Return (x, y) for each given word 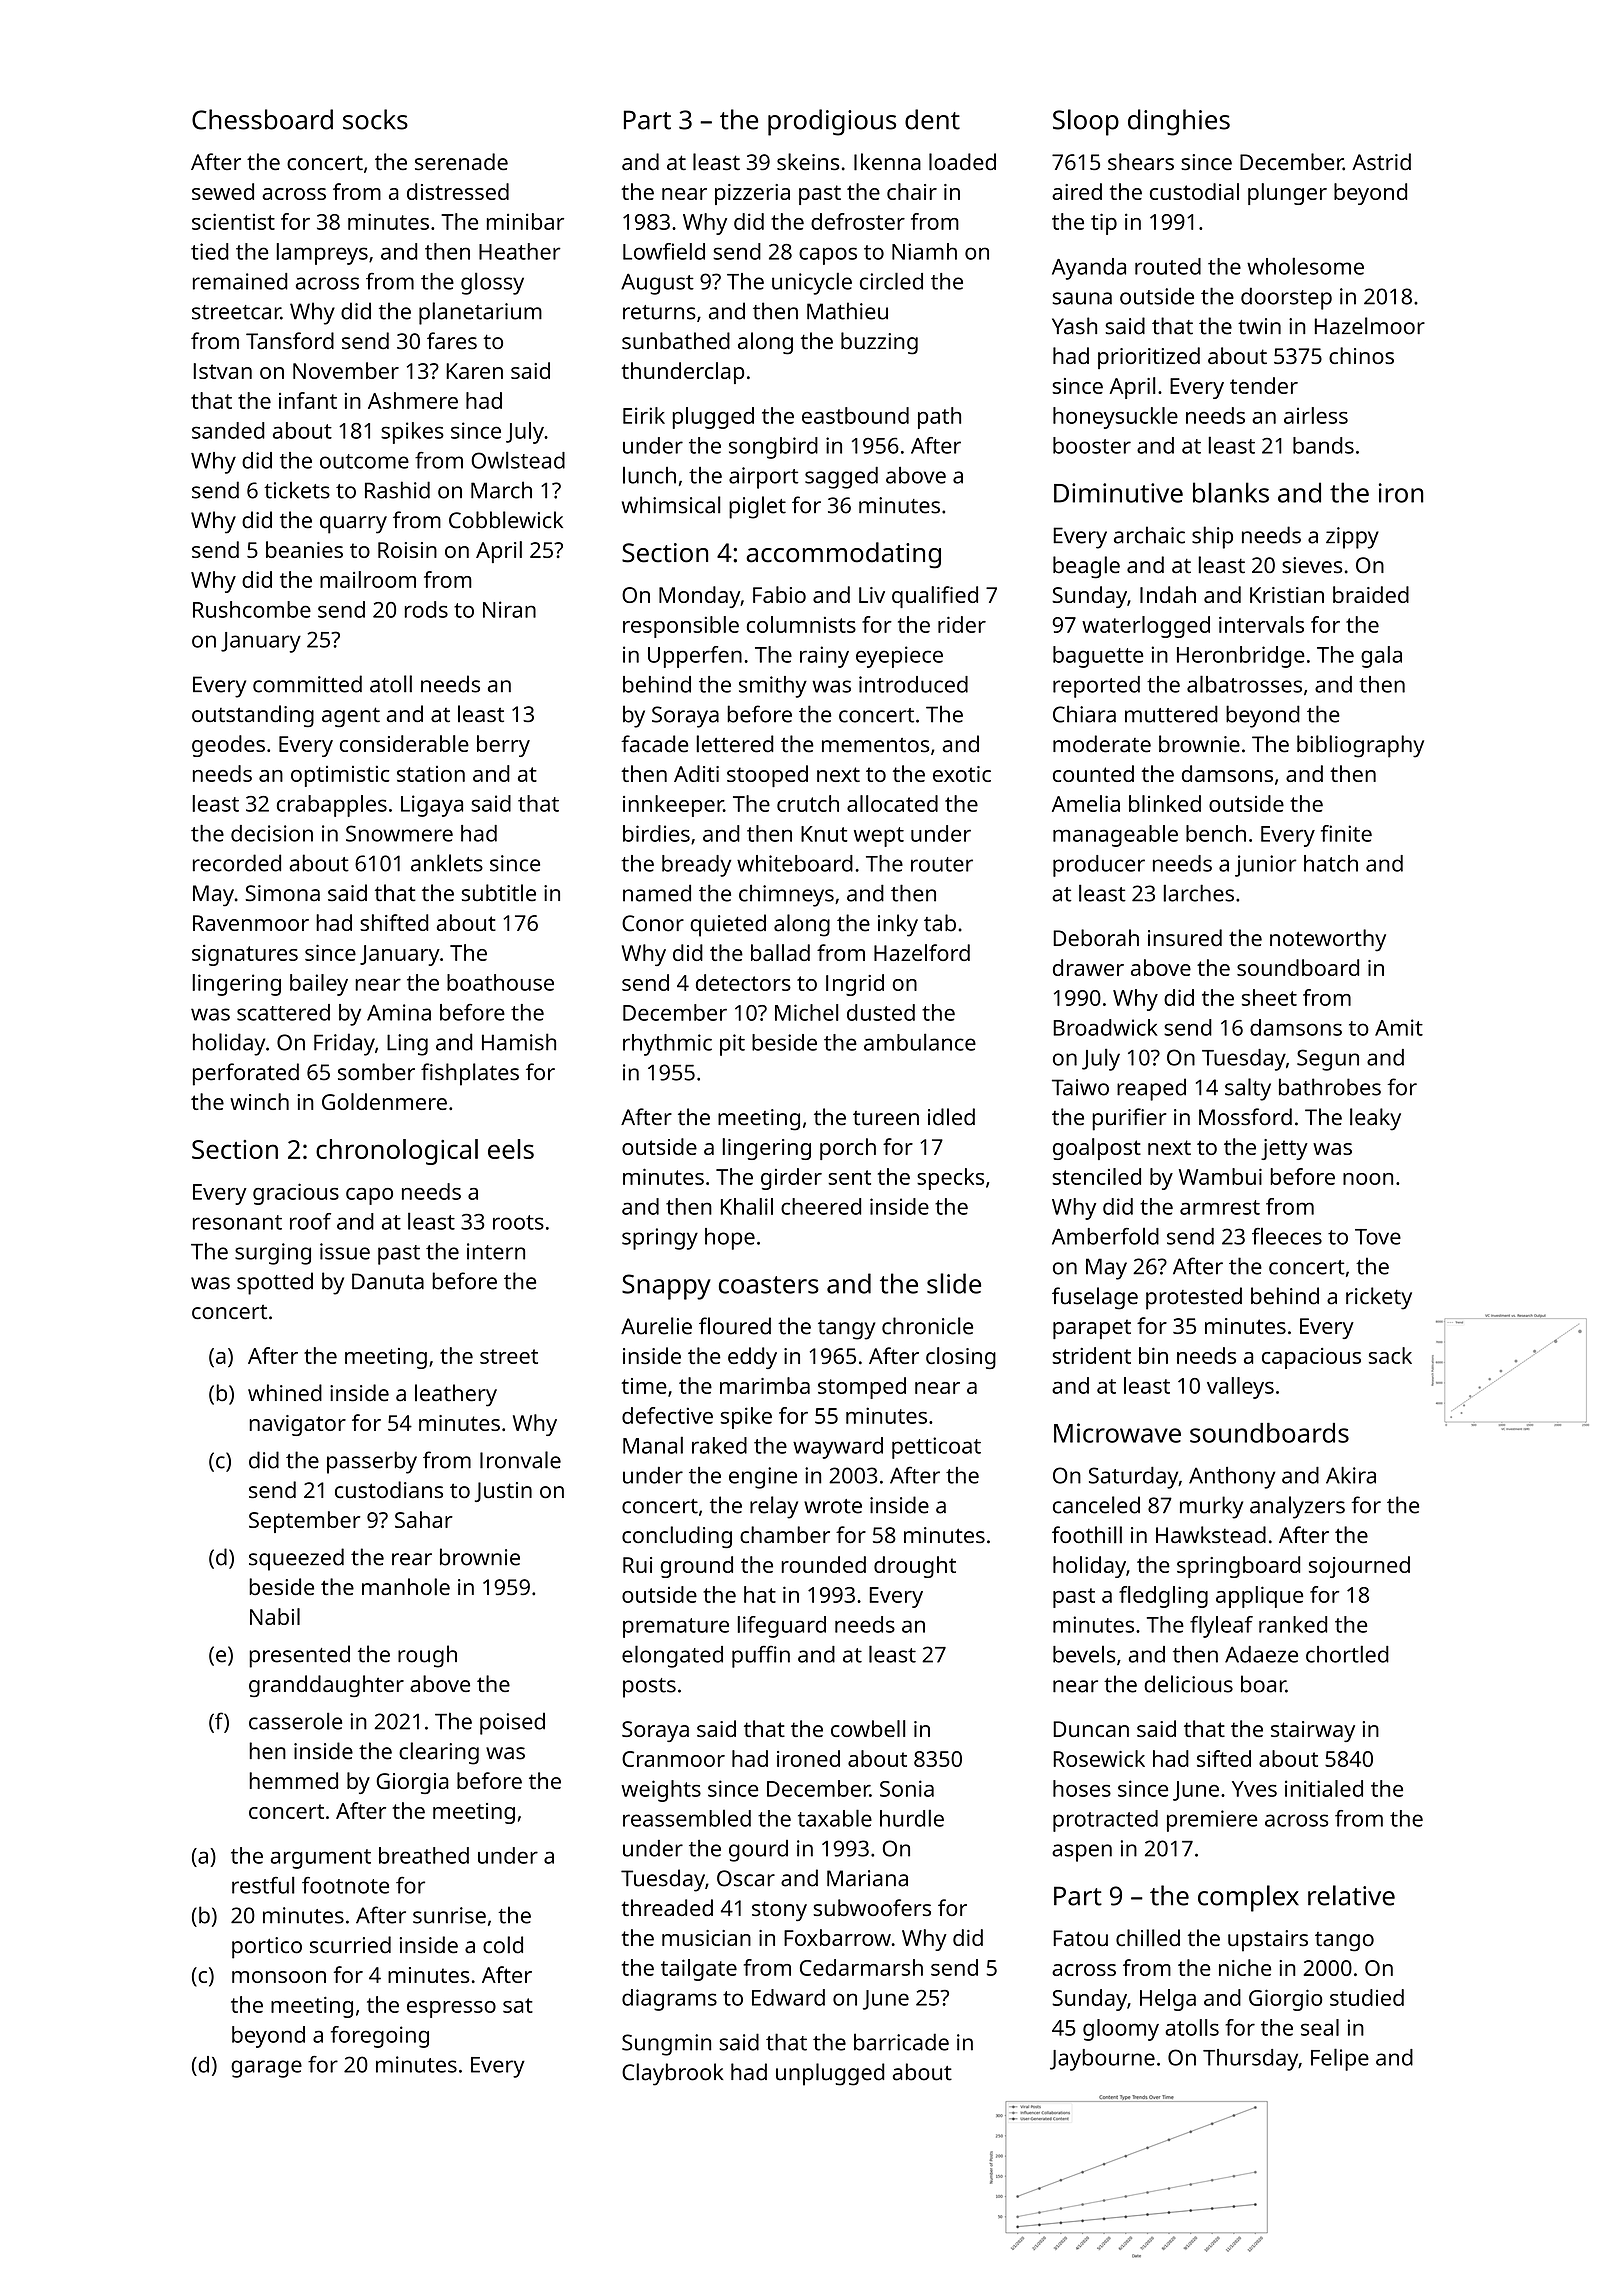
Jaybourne (1102, 2060)
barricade (901, 2042)
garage (266, 2069)
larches (1198, 893)
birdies (656, 833)
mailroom (368, 579)
